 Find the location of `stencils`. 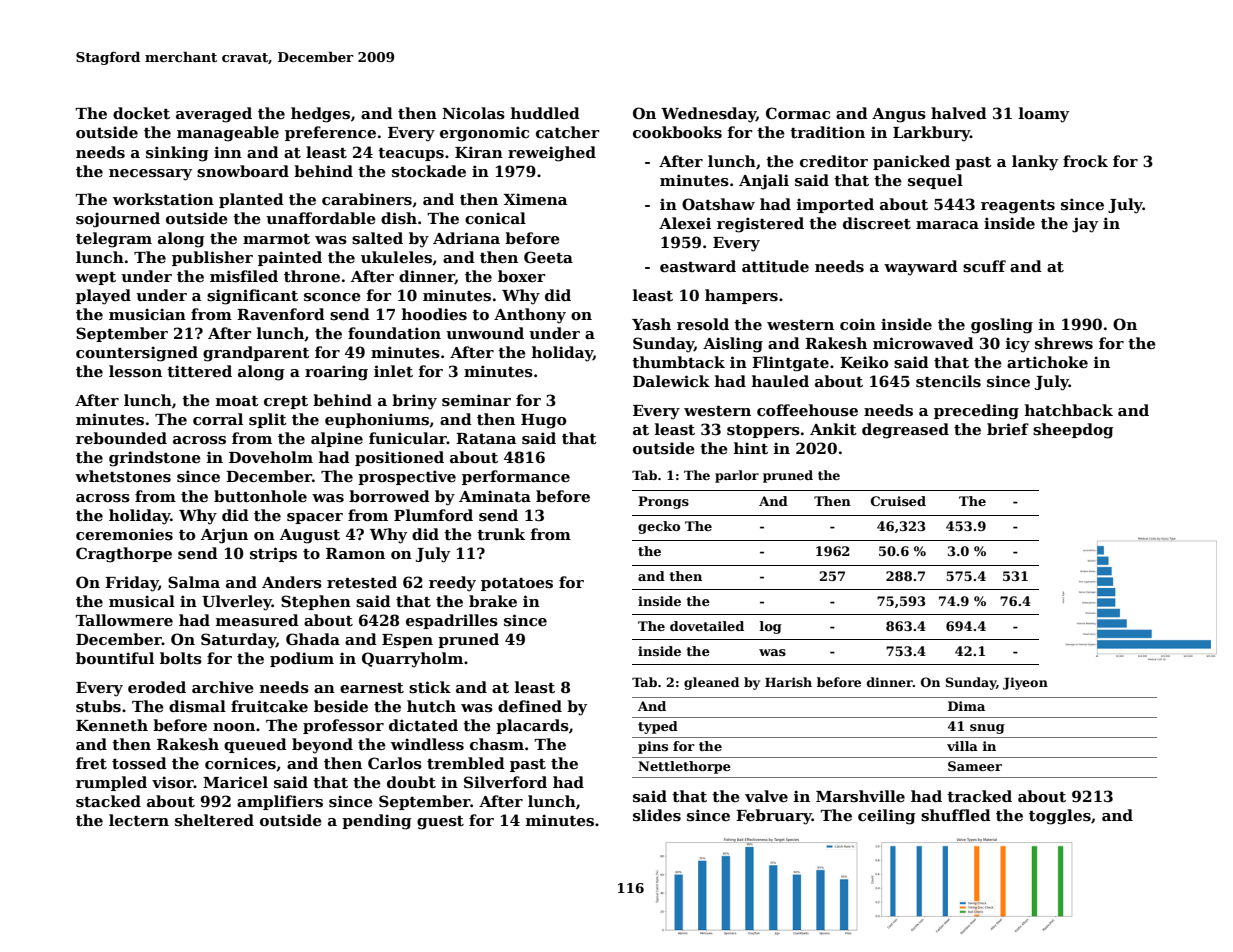

stencils is located at coordinates (948, 381).
